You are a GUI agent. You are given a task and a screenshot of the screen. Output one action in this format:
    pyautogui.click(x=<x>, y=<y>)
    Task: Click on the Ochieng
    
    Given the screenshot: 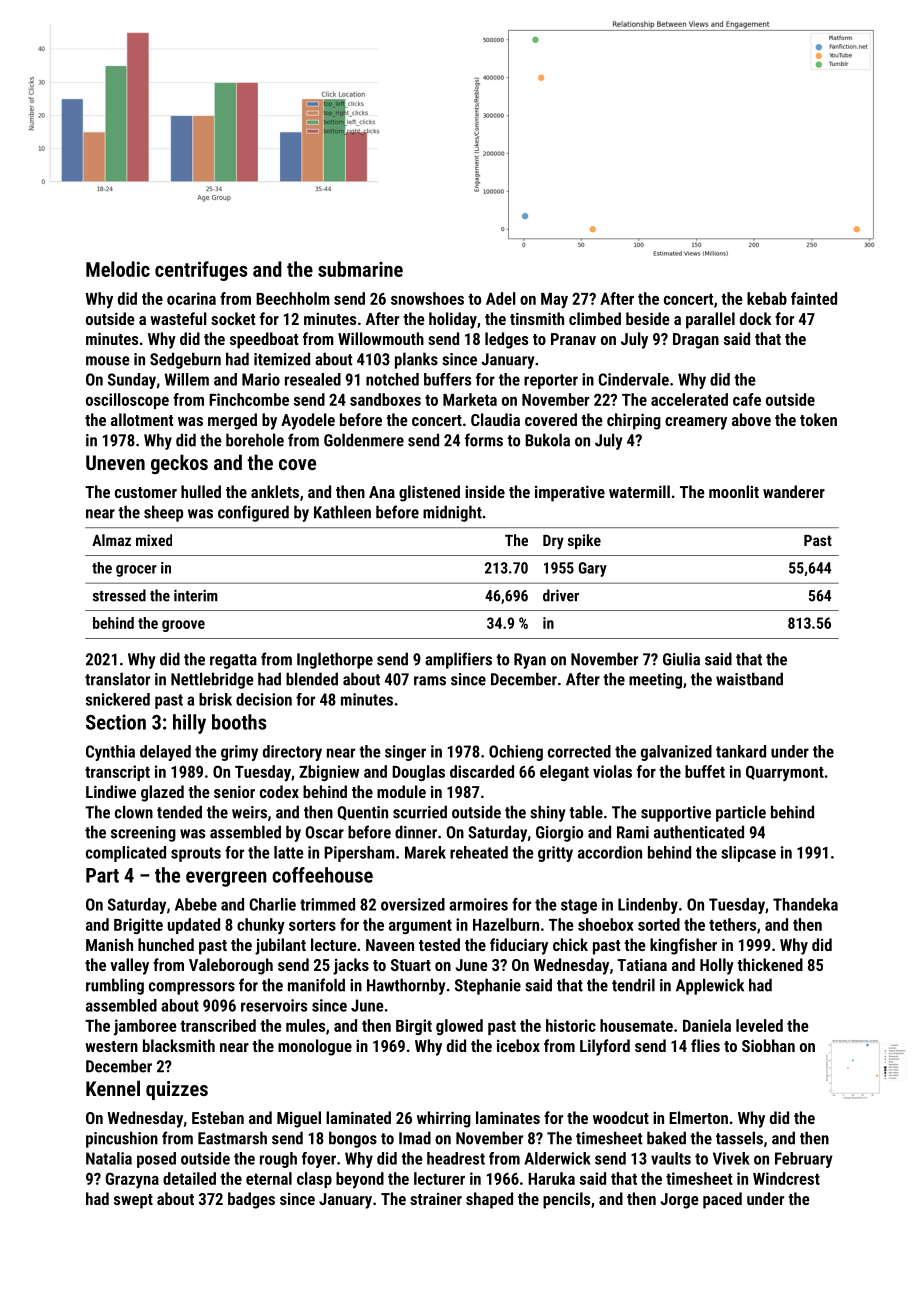 What is the action you would take?
    pyautogui.click(x=516, y=753)
